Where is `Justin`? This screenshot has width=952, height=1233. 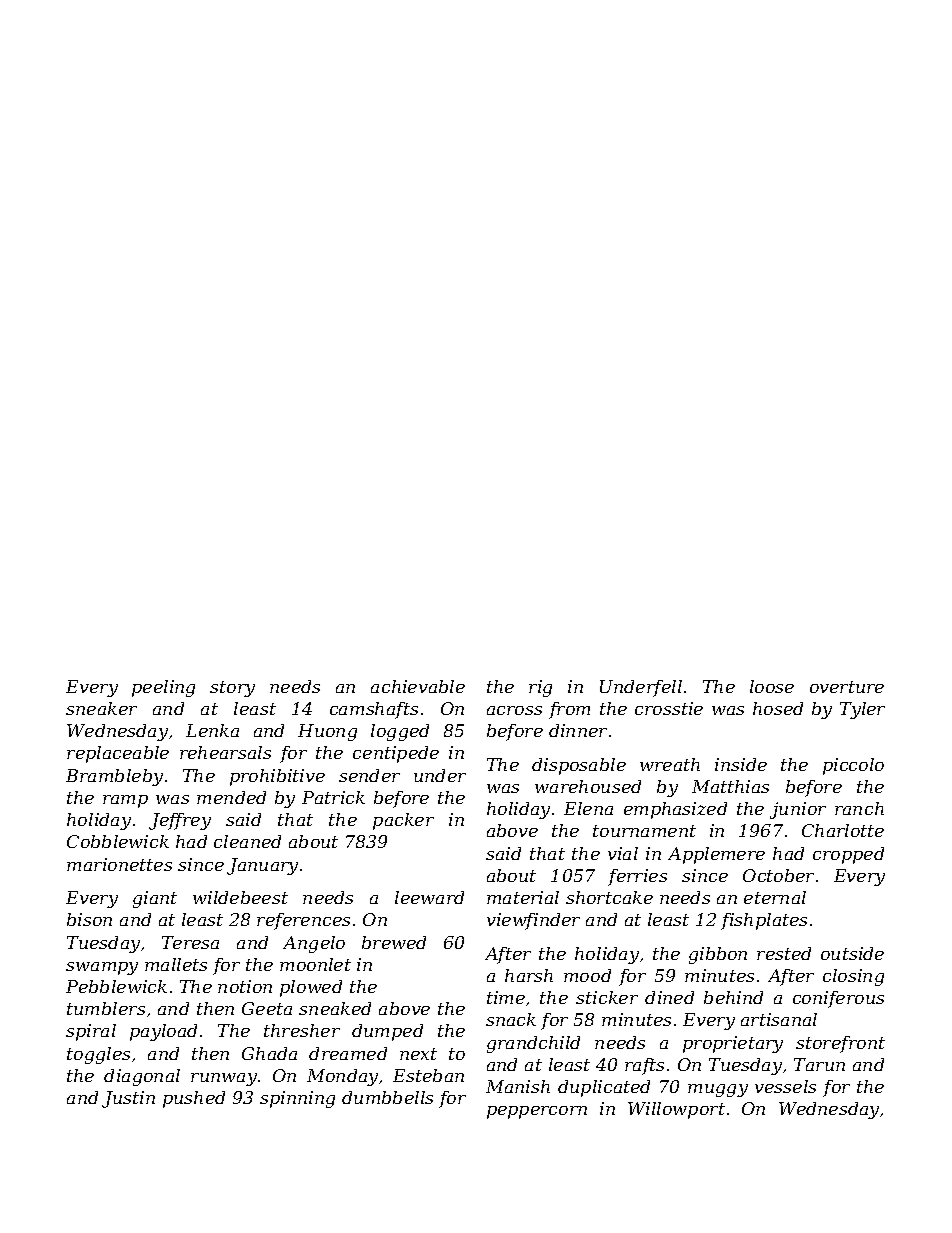 Justin is located at coordinates (128, 1099).
